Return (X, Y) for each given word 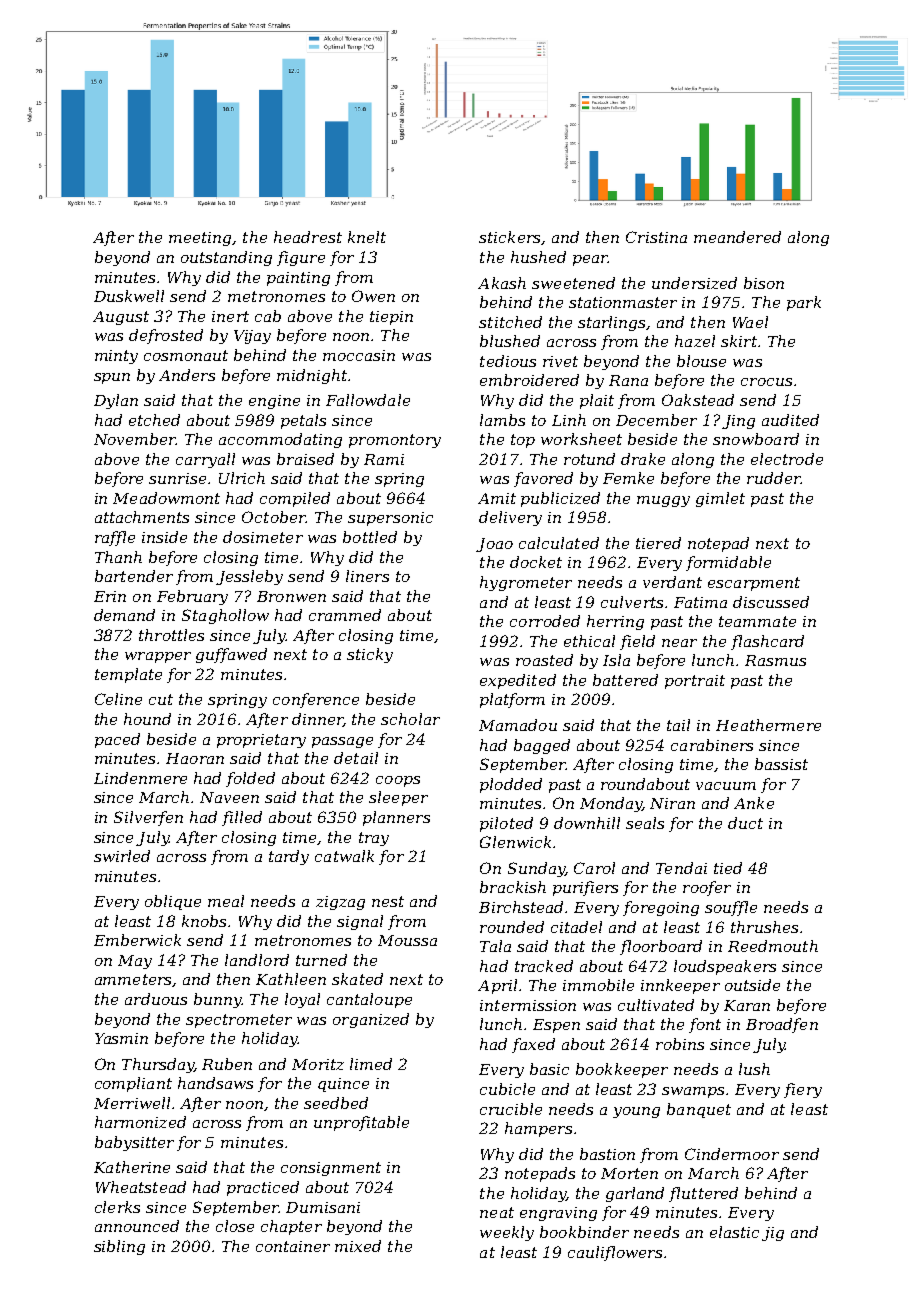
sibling (119, 1247)
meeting (200, 239)
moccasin (359, 355)
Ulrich (242, 478)
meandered (737, 237)
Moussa (407, 940)
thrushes (764, 927)
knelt (367, 237)
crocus (766, 382)
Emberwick (137, 940)
